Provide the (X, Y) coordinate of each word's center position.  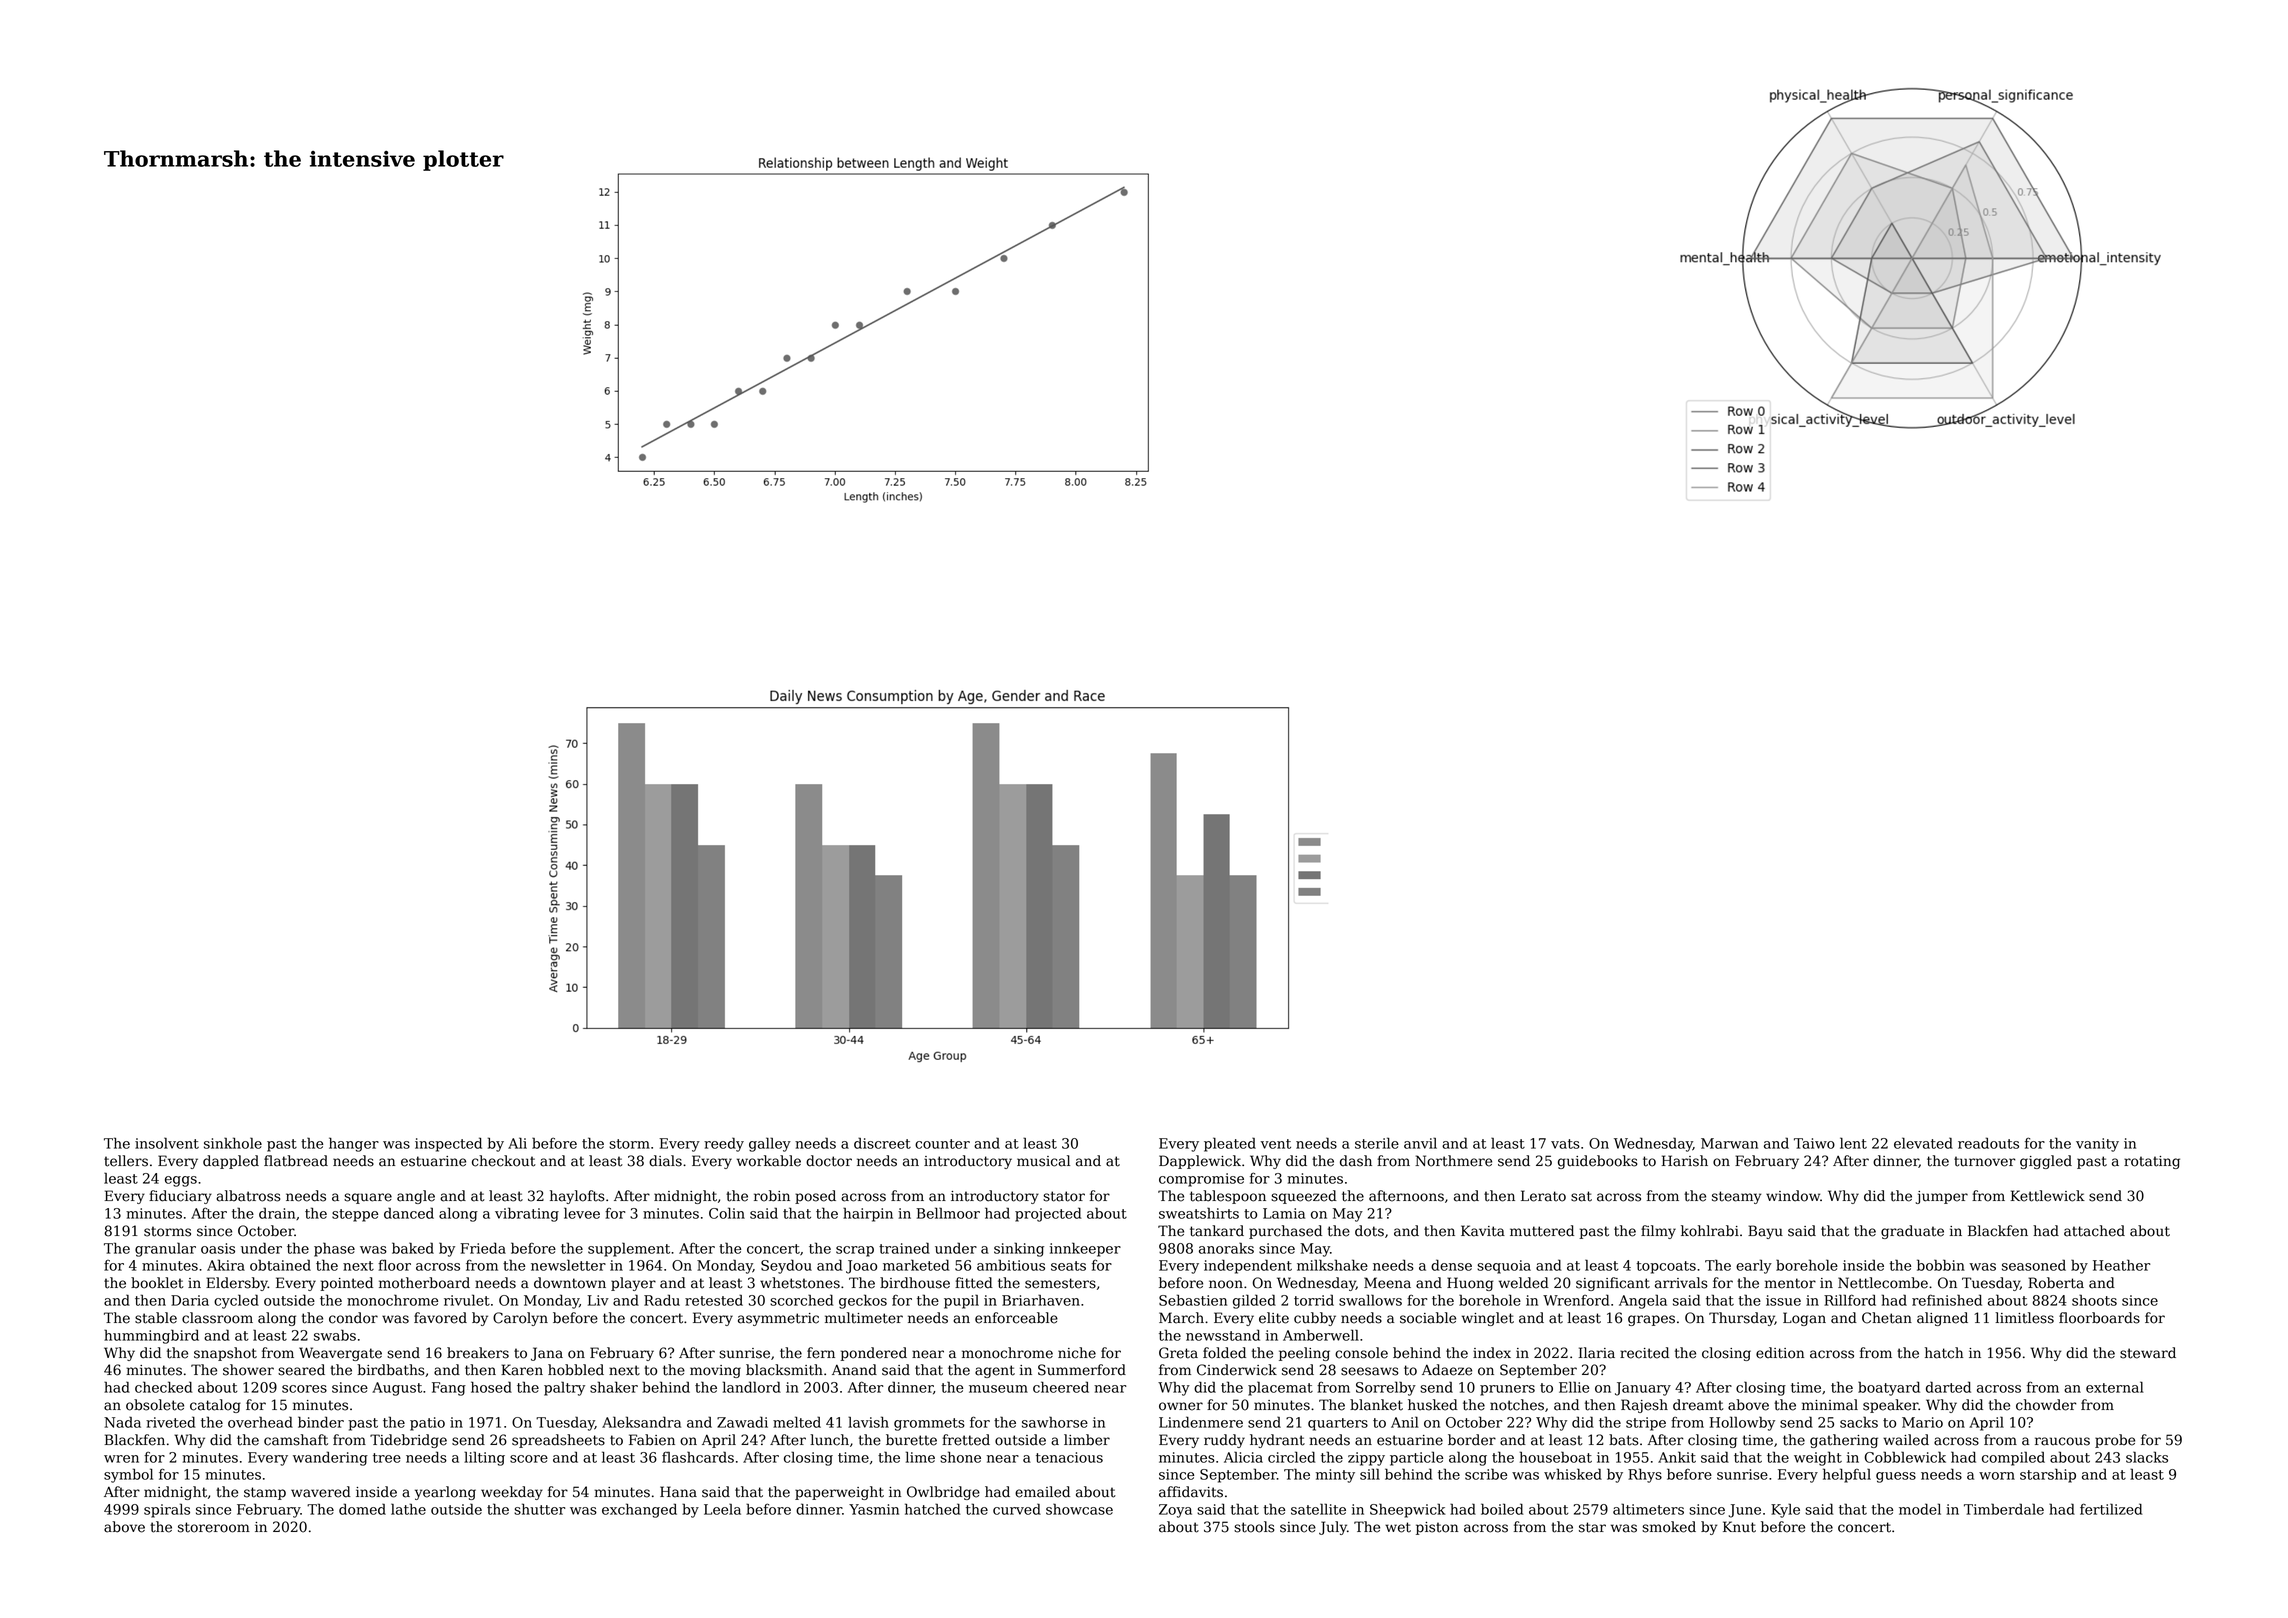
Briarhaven (1041, 1300)
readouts (1988, 1143)
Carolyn (520, 1319)
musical (1043, 1161)
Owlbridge (943, 1493)
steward (2148, 1353)
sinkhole (233, 1143)
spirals (167, 1510)
